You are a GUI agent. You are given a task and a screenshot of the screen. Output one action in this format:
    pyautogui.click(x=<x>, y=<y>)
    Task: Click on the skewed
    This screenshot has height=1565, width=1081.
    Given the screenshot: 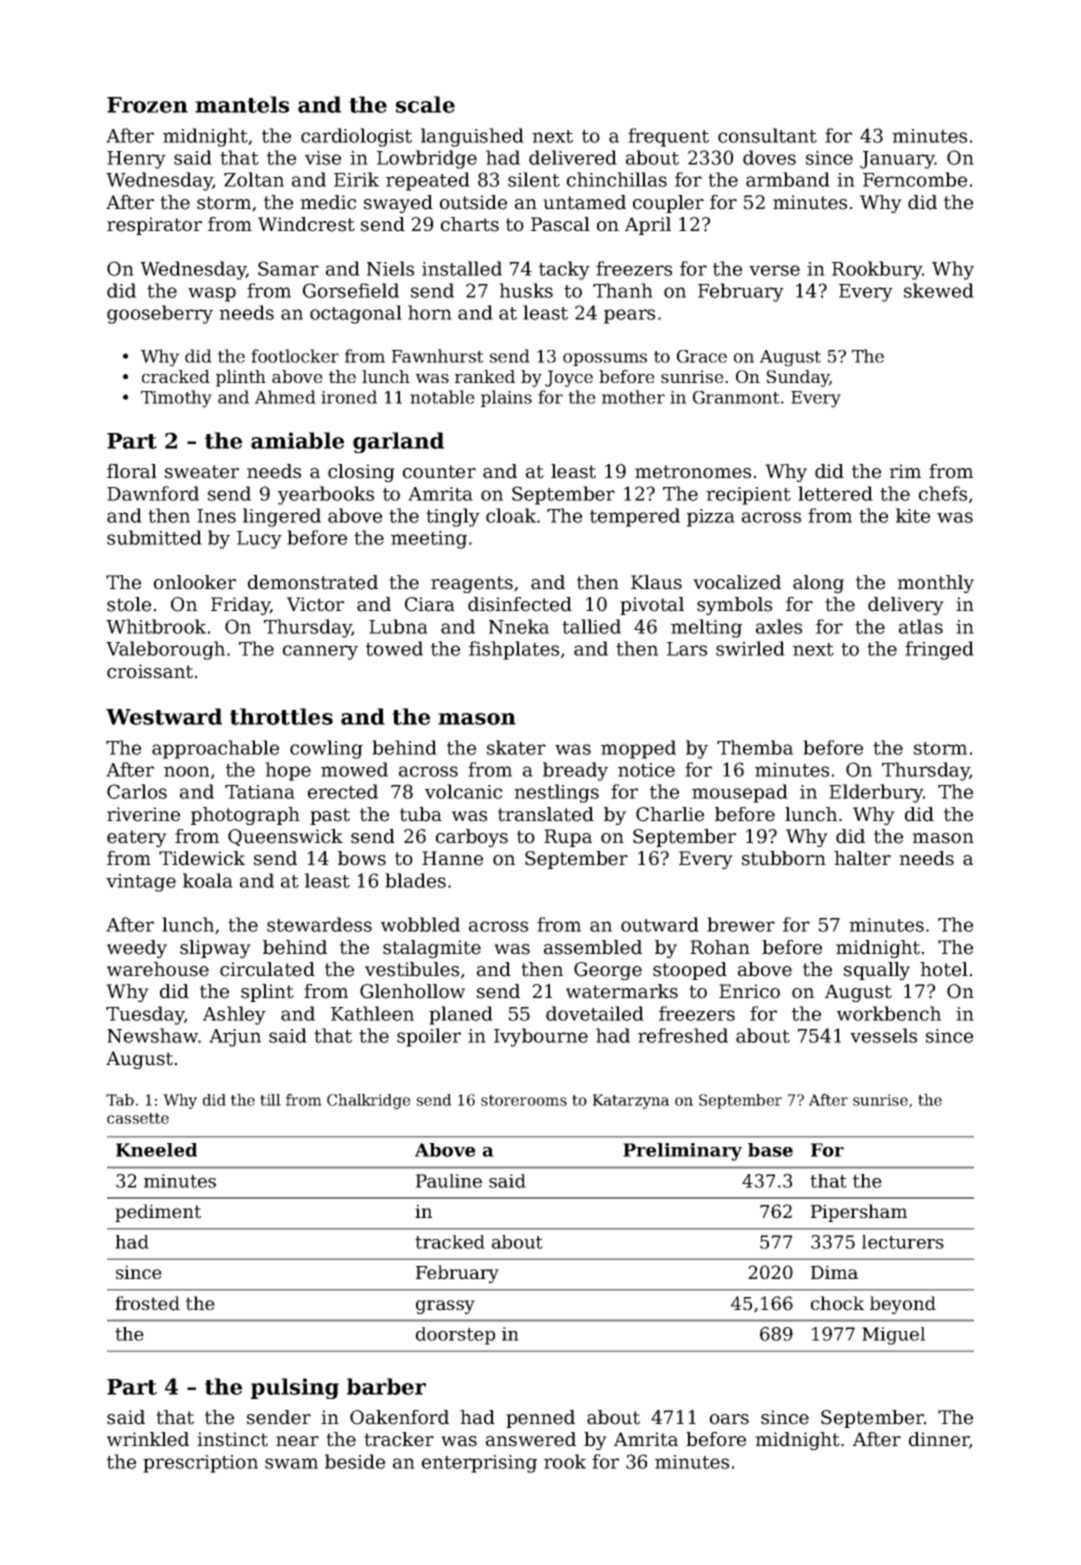 What is the action you would take?
    pyautogui.click(x=939, y=290)
